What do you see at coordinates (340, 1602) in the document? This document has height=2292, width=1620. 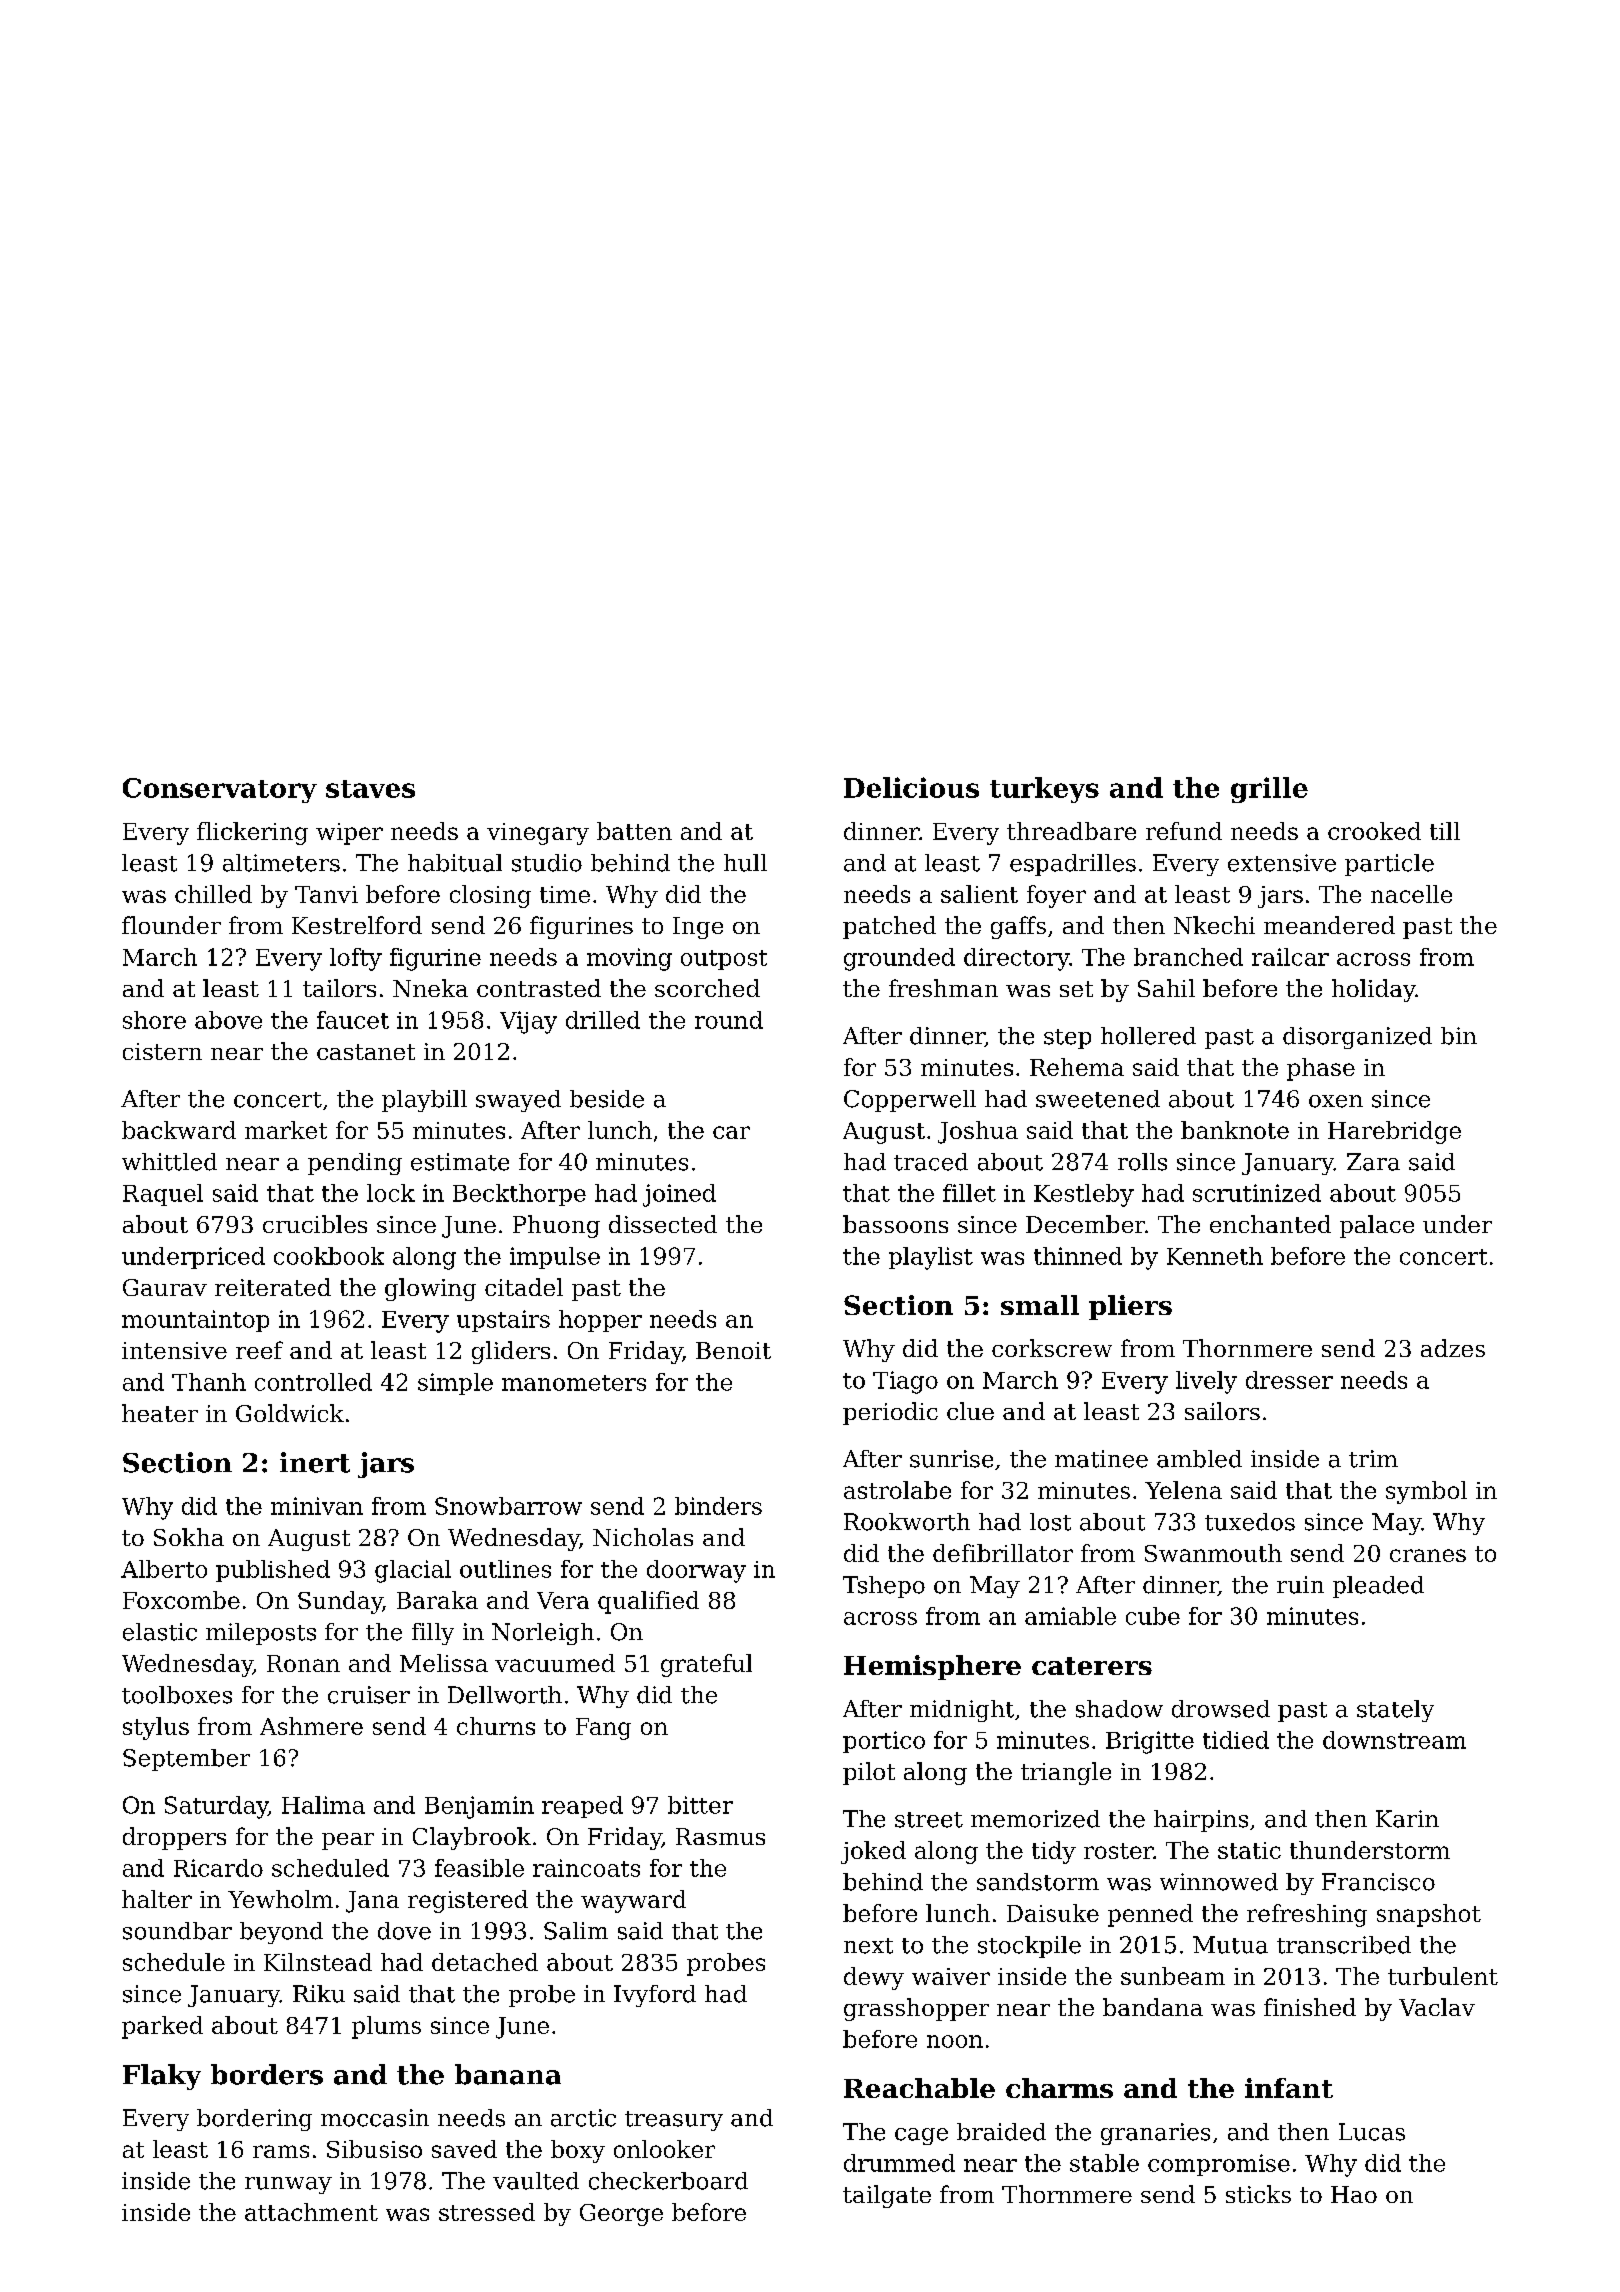 I see `Sunday` at bounding box center [340, 1602].
